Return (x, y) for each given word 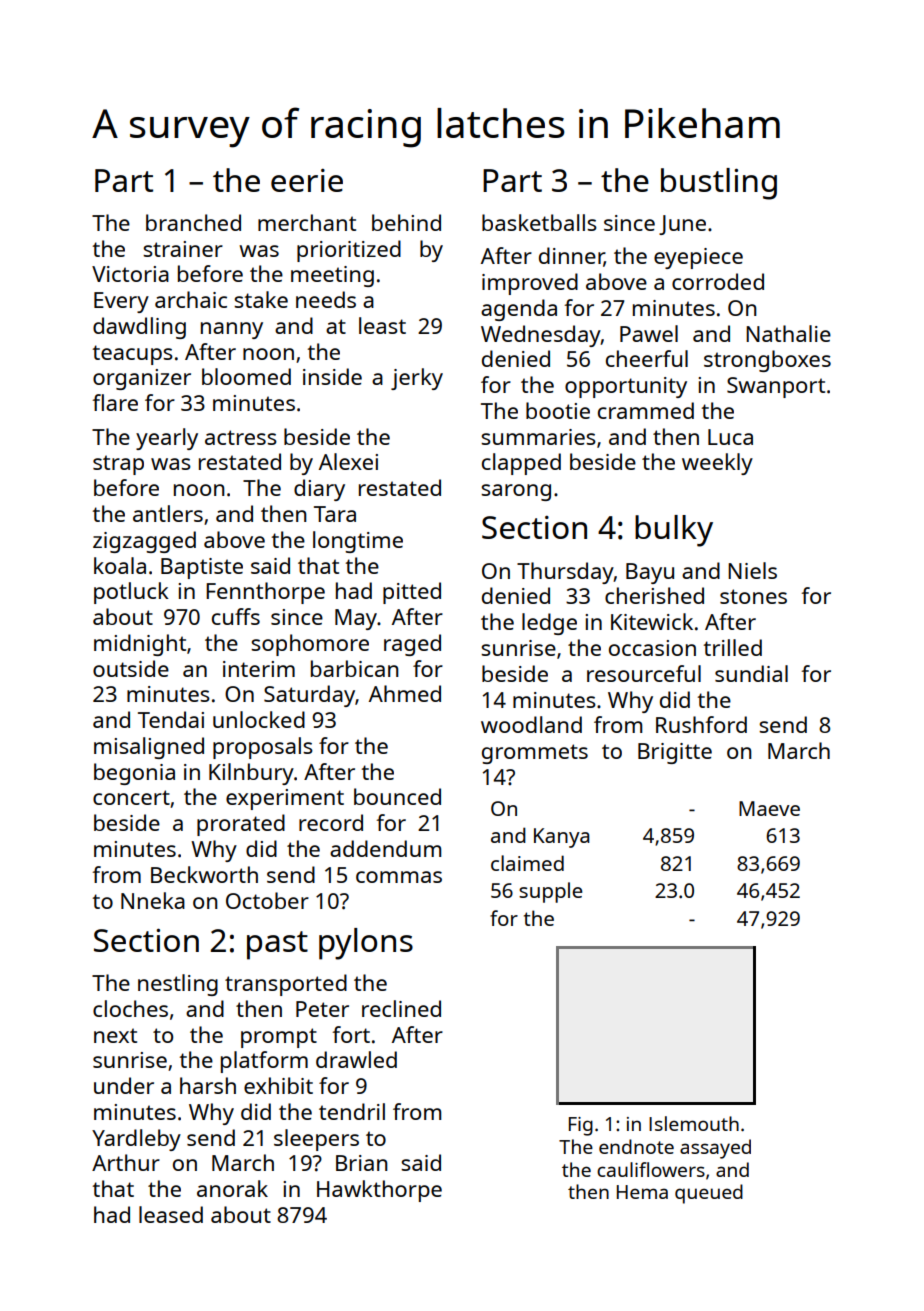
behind (406, 222)
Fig (581, 1126)
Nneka (153, 900)
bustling (719, 184)
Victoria (130, 274)
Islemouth (694, 1123)
